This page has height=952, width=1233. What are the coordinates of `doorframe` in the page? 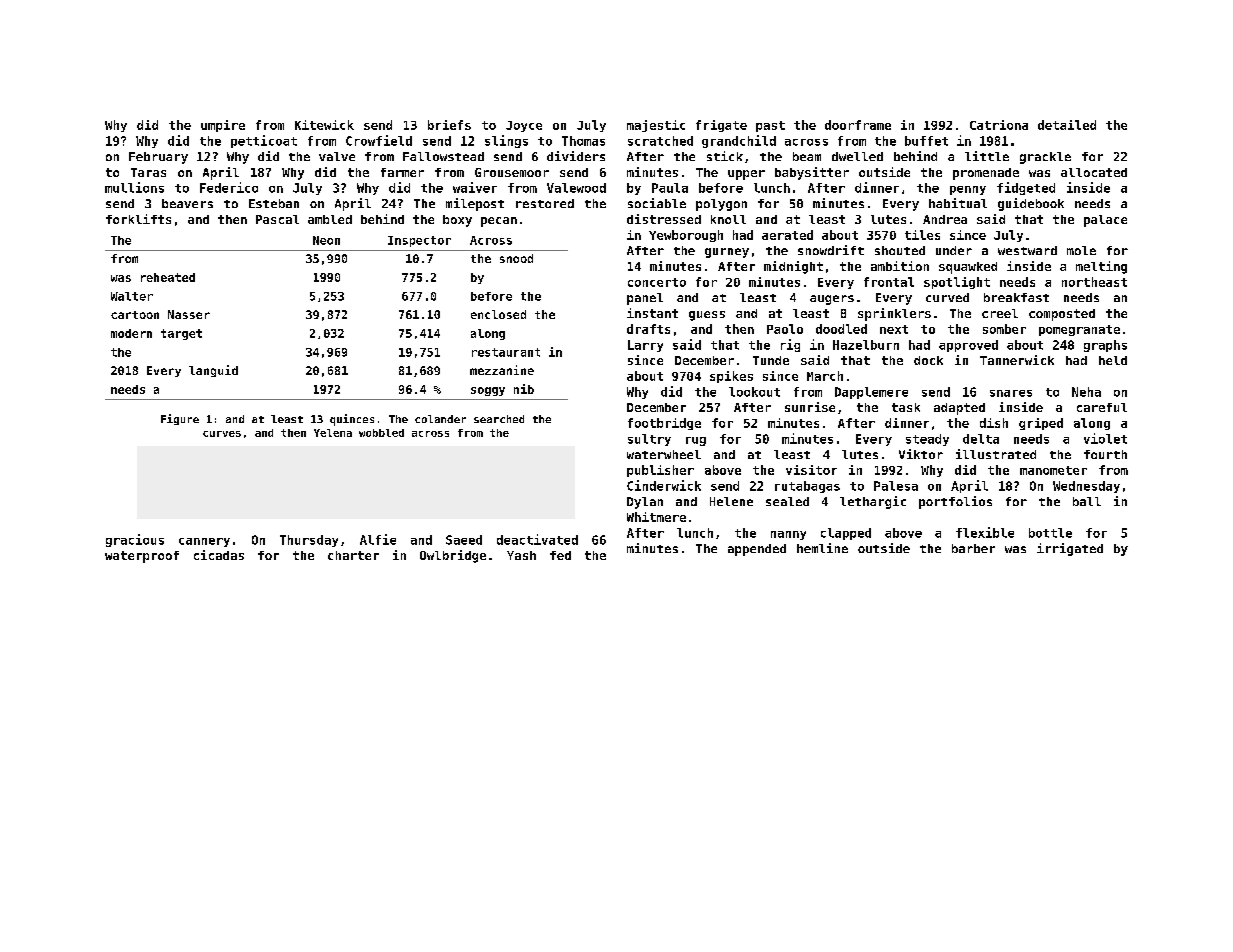 It's located at (858, 125).
